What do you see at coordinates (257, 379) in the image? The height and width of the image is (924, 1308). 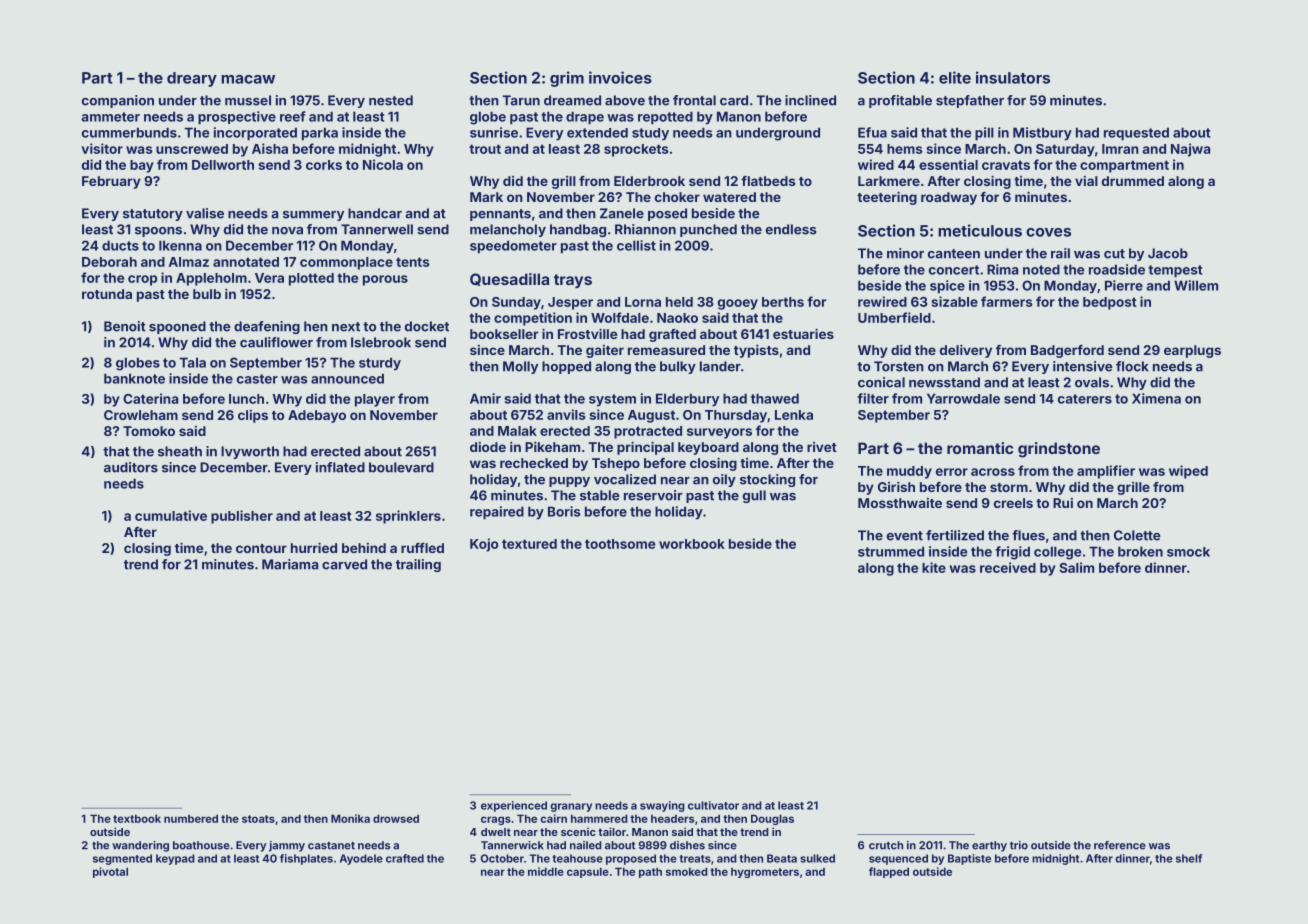 I see `caster` at bounding box center [257, 379].
